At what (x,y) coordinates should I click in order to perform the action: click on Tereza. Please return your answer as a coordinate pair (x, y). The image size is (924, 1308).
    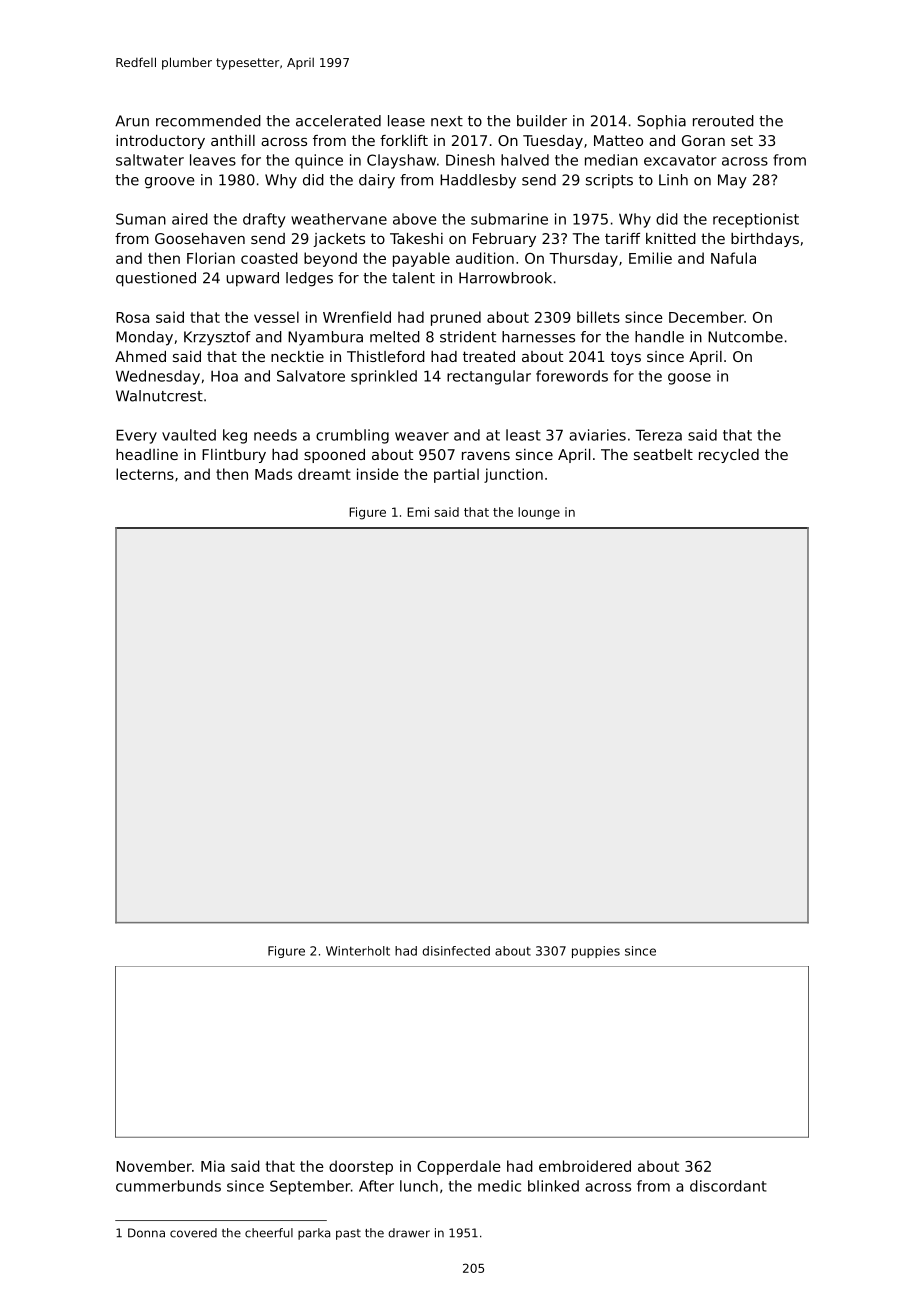
    Looking at the image, I should click on (658, 435).
